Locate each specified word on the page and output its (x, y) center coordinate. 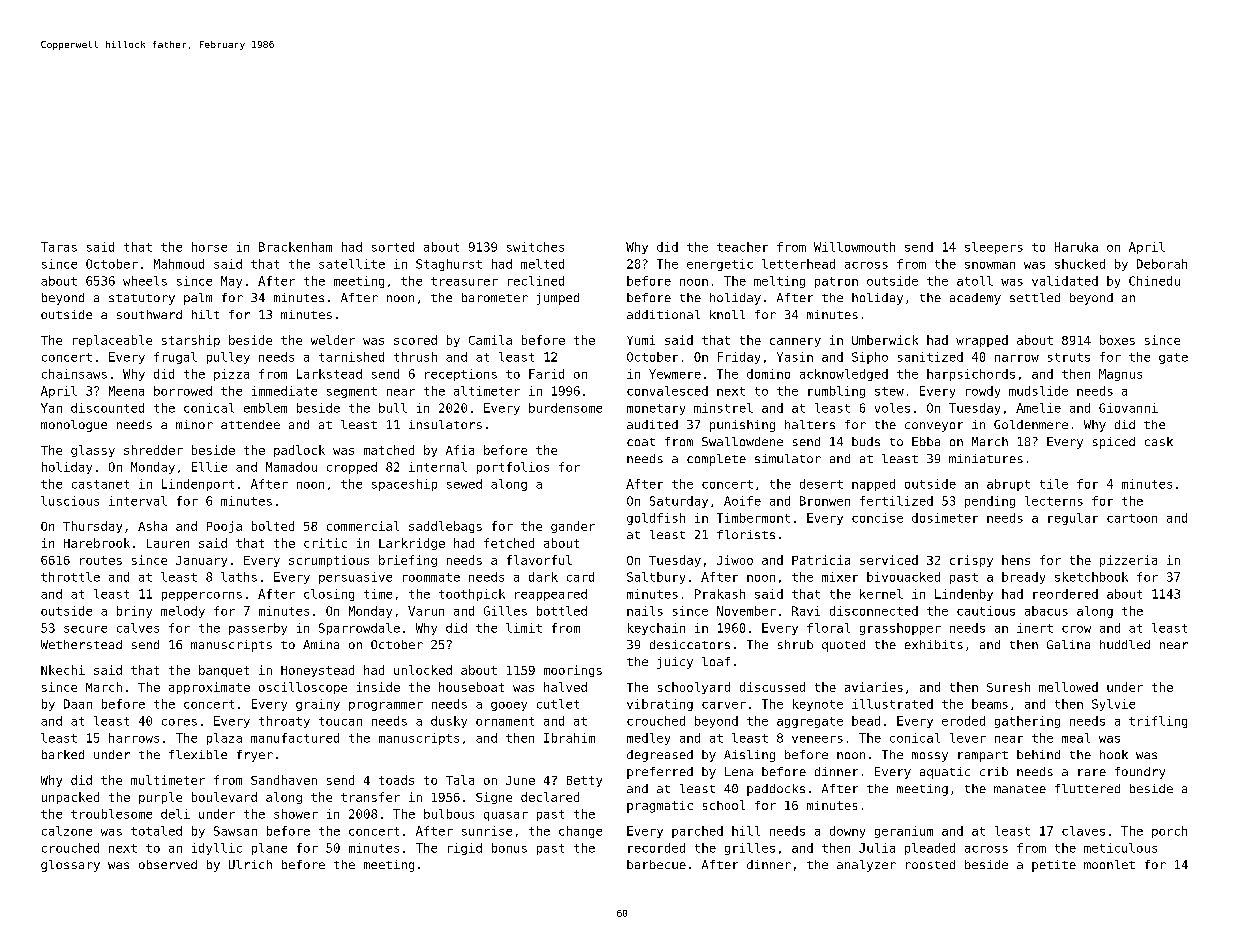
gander (573, 527)
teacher (742, 247)
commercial (363, 526)
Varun (426, 611)
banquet (224, 671)
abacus (1046, 611)
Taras (59, 247)
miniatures (986, 458)
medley (648, 739)
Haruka (1076, 247)
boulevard (224, 797)
